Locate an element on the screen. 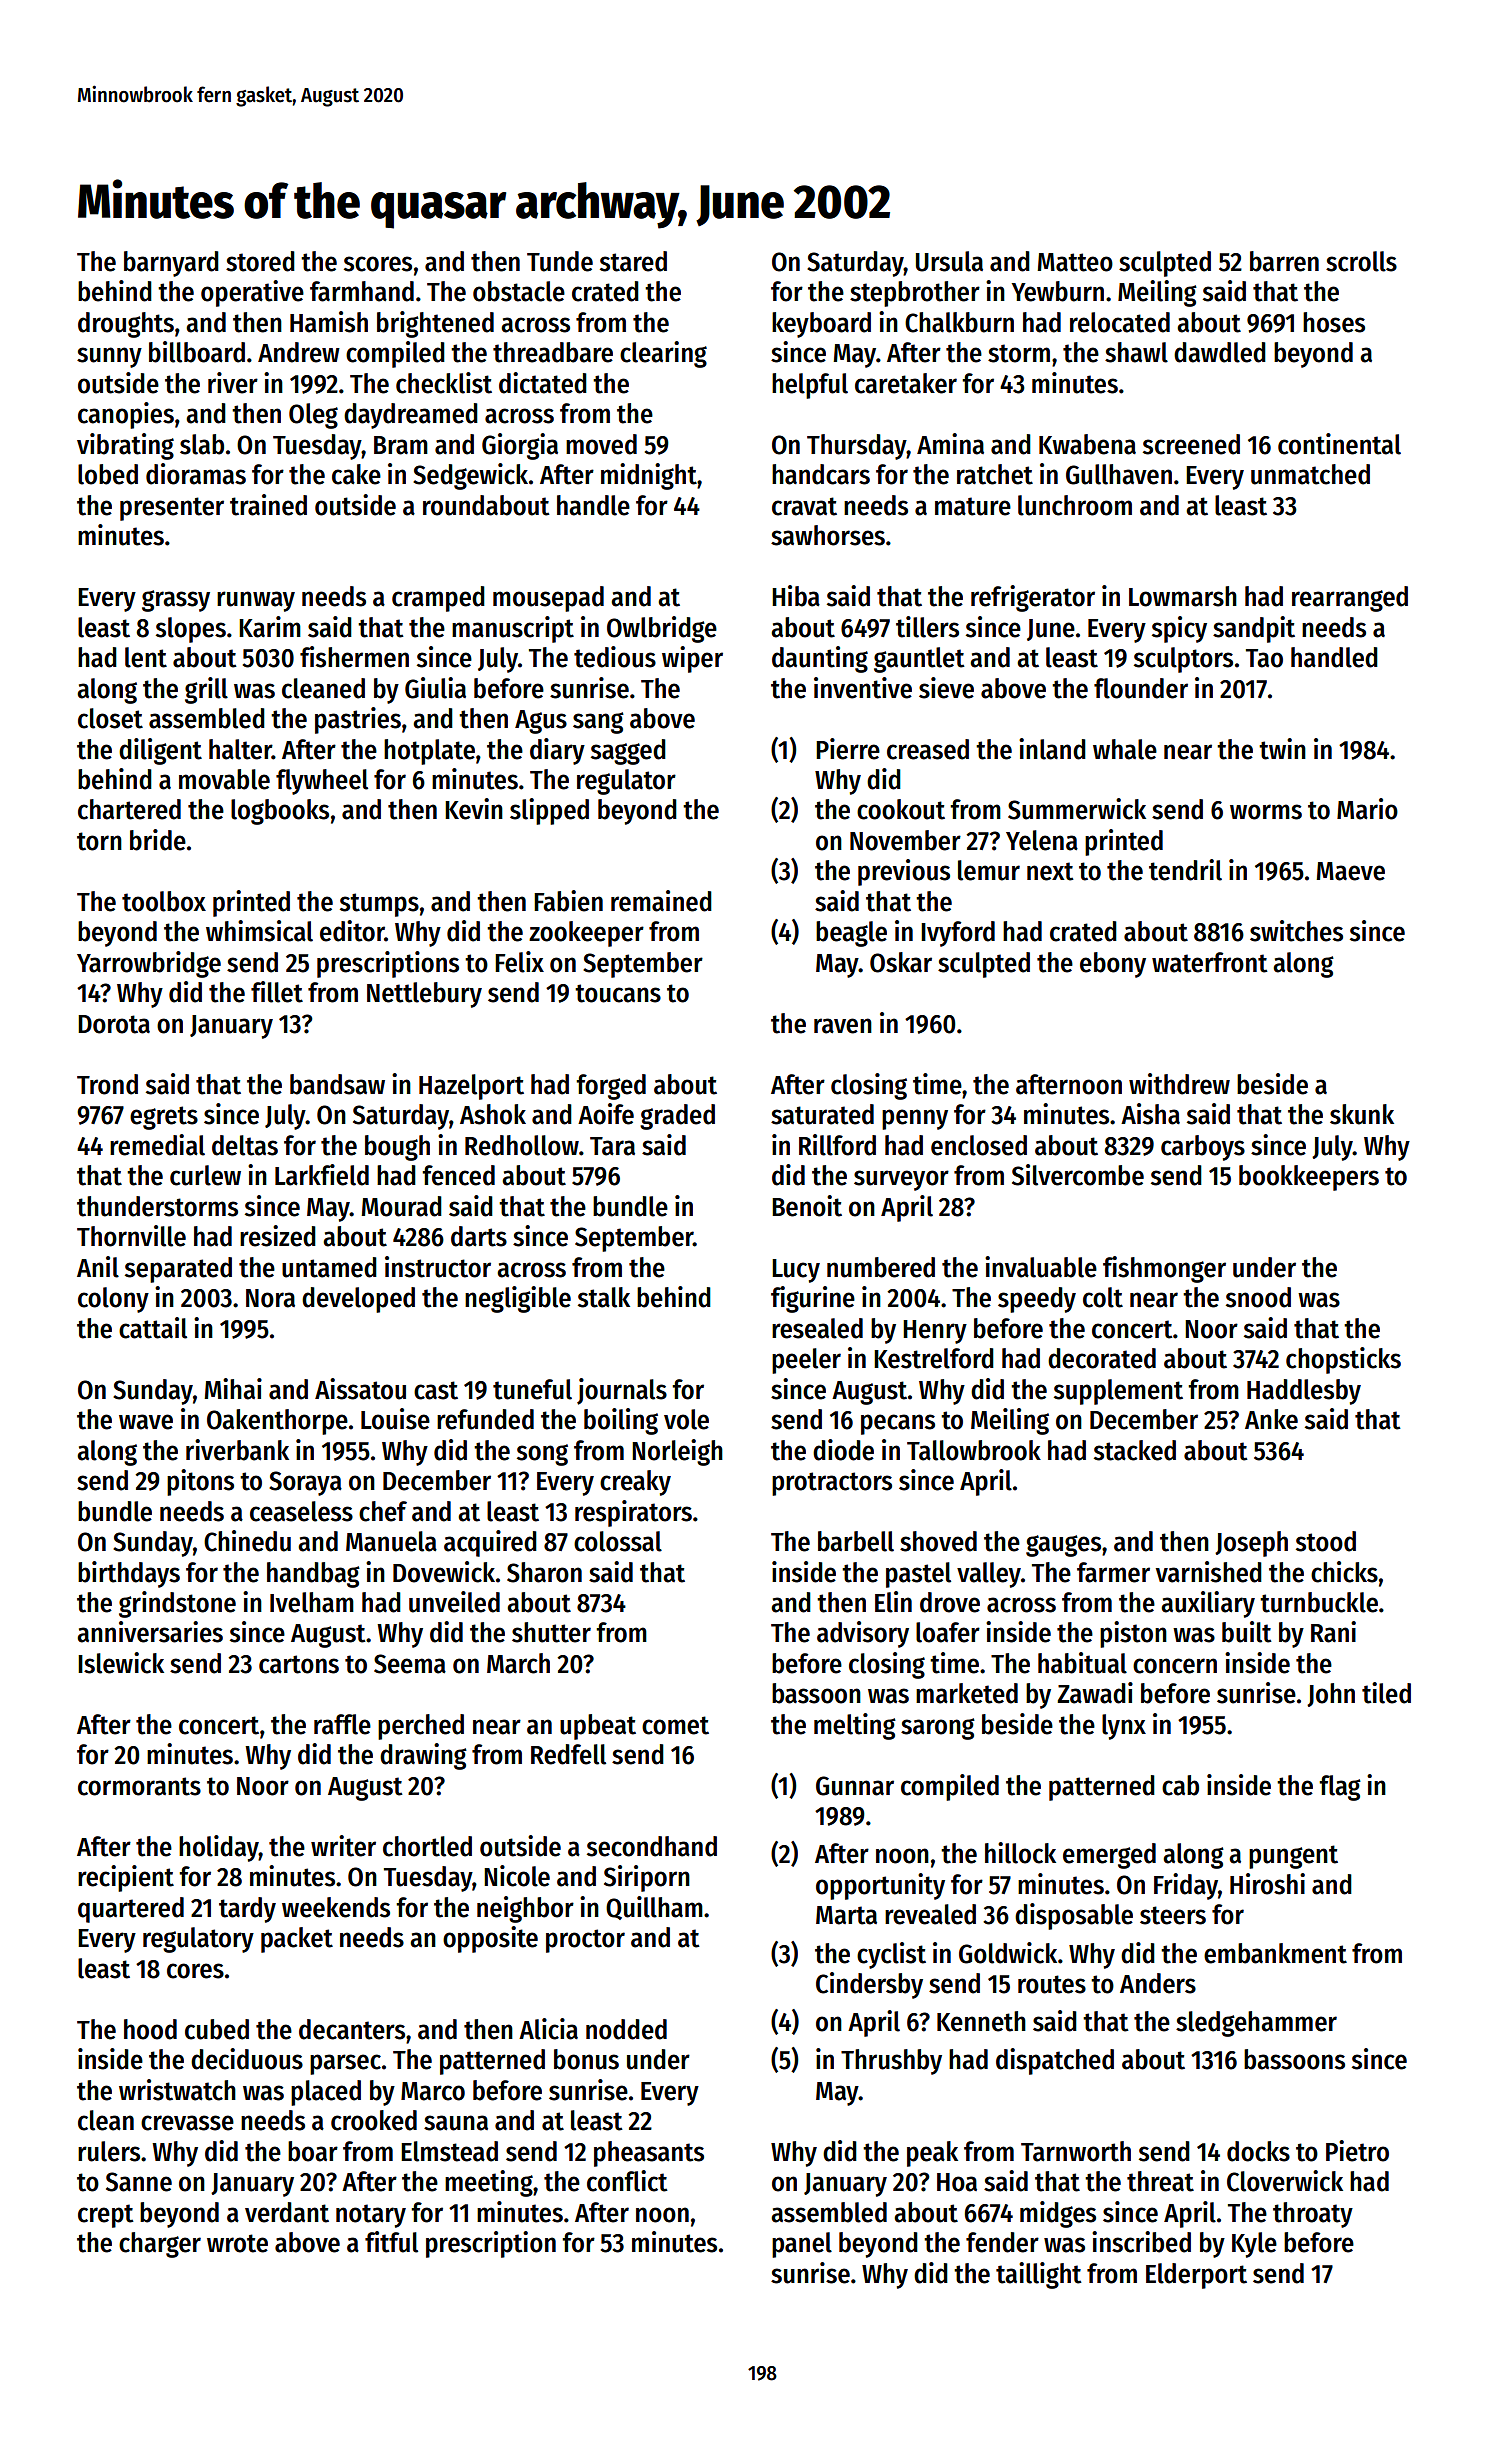  Elderport is located at coordinates (1196, 2276).
